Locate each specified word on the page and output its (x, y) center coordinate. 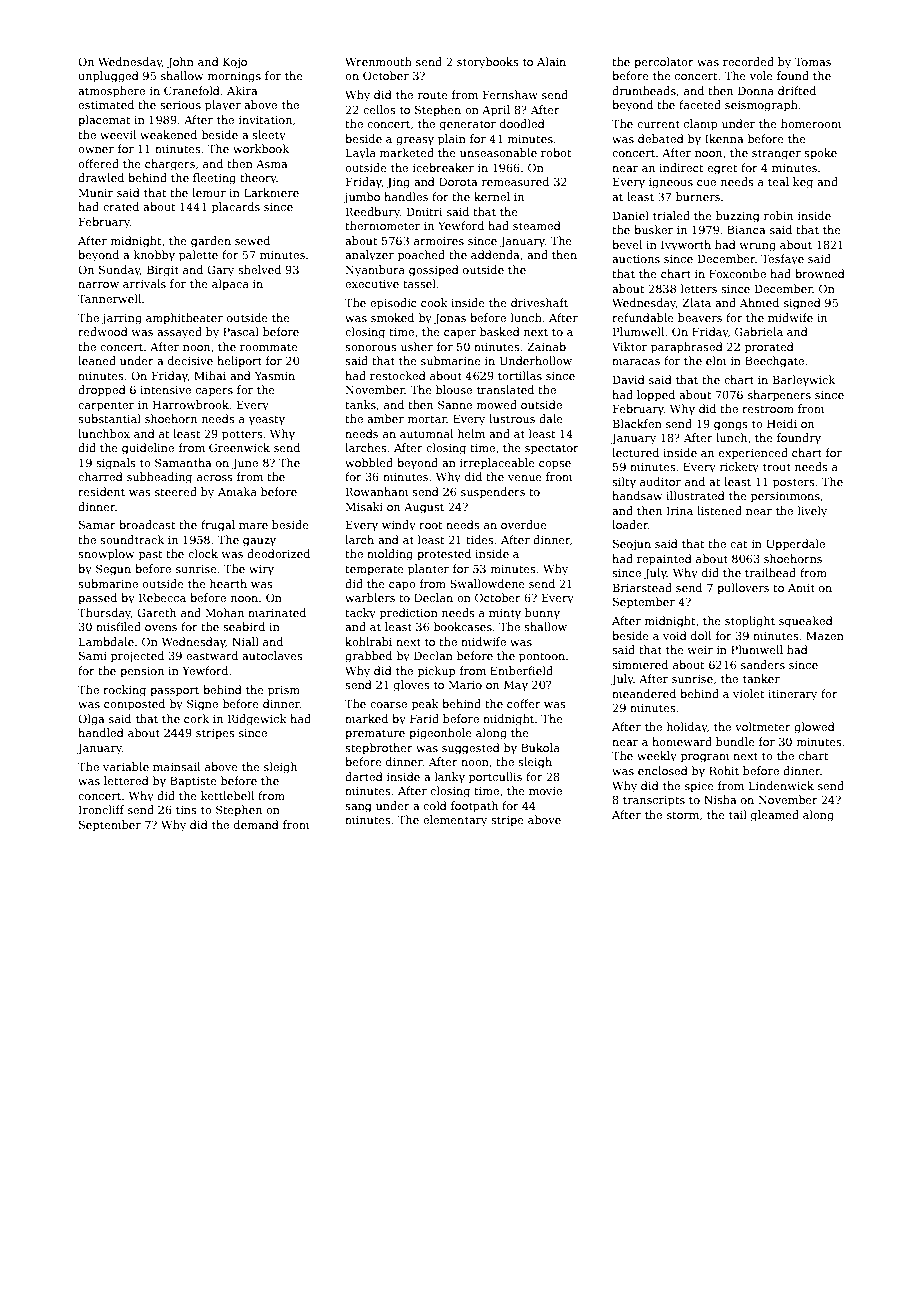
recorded (748, 61)
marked (366, 718)
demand (256, 824)
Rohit (724, 770)
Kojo (235, 63)
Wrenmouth (378, 61)
